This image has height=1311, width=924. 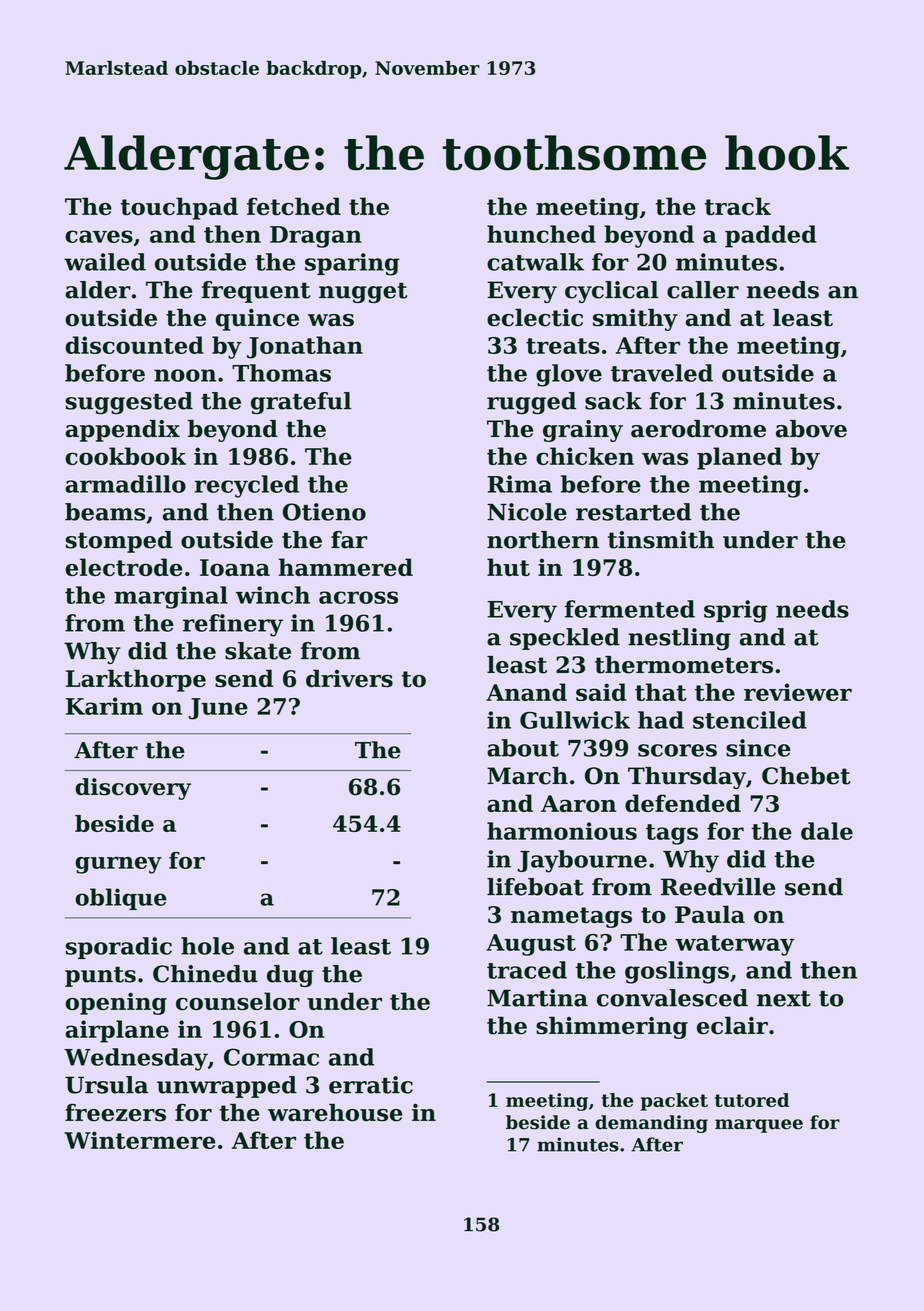 I want to click on eclair, so click(x=732, y=1026).
